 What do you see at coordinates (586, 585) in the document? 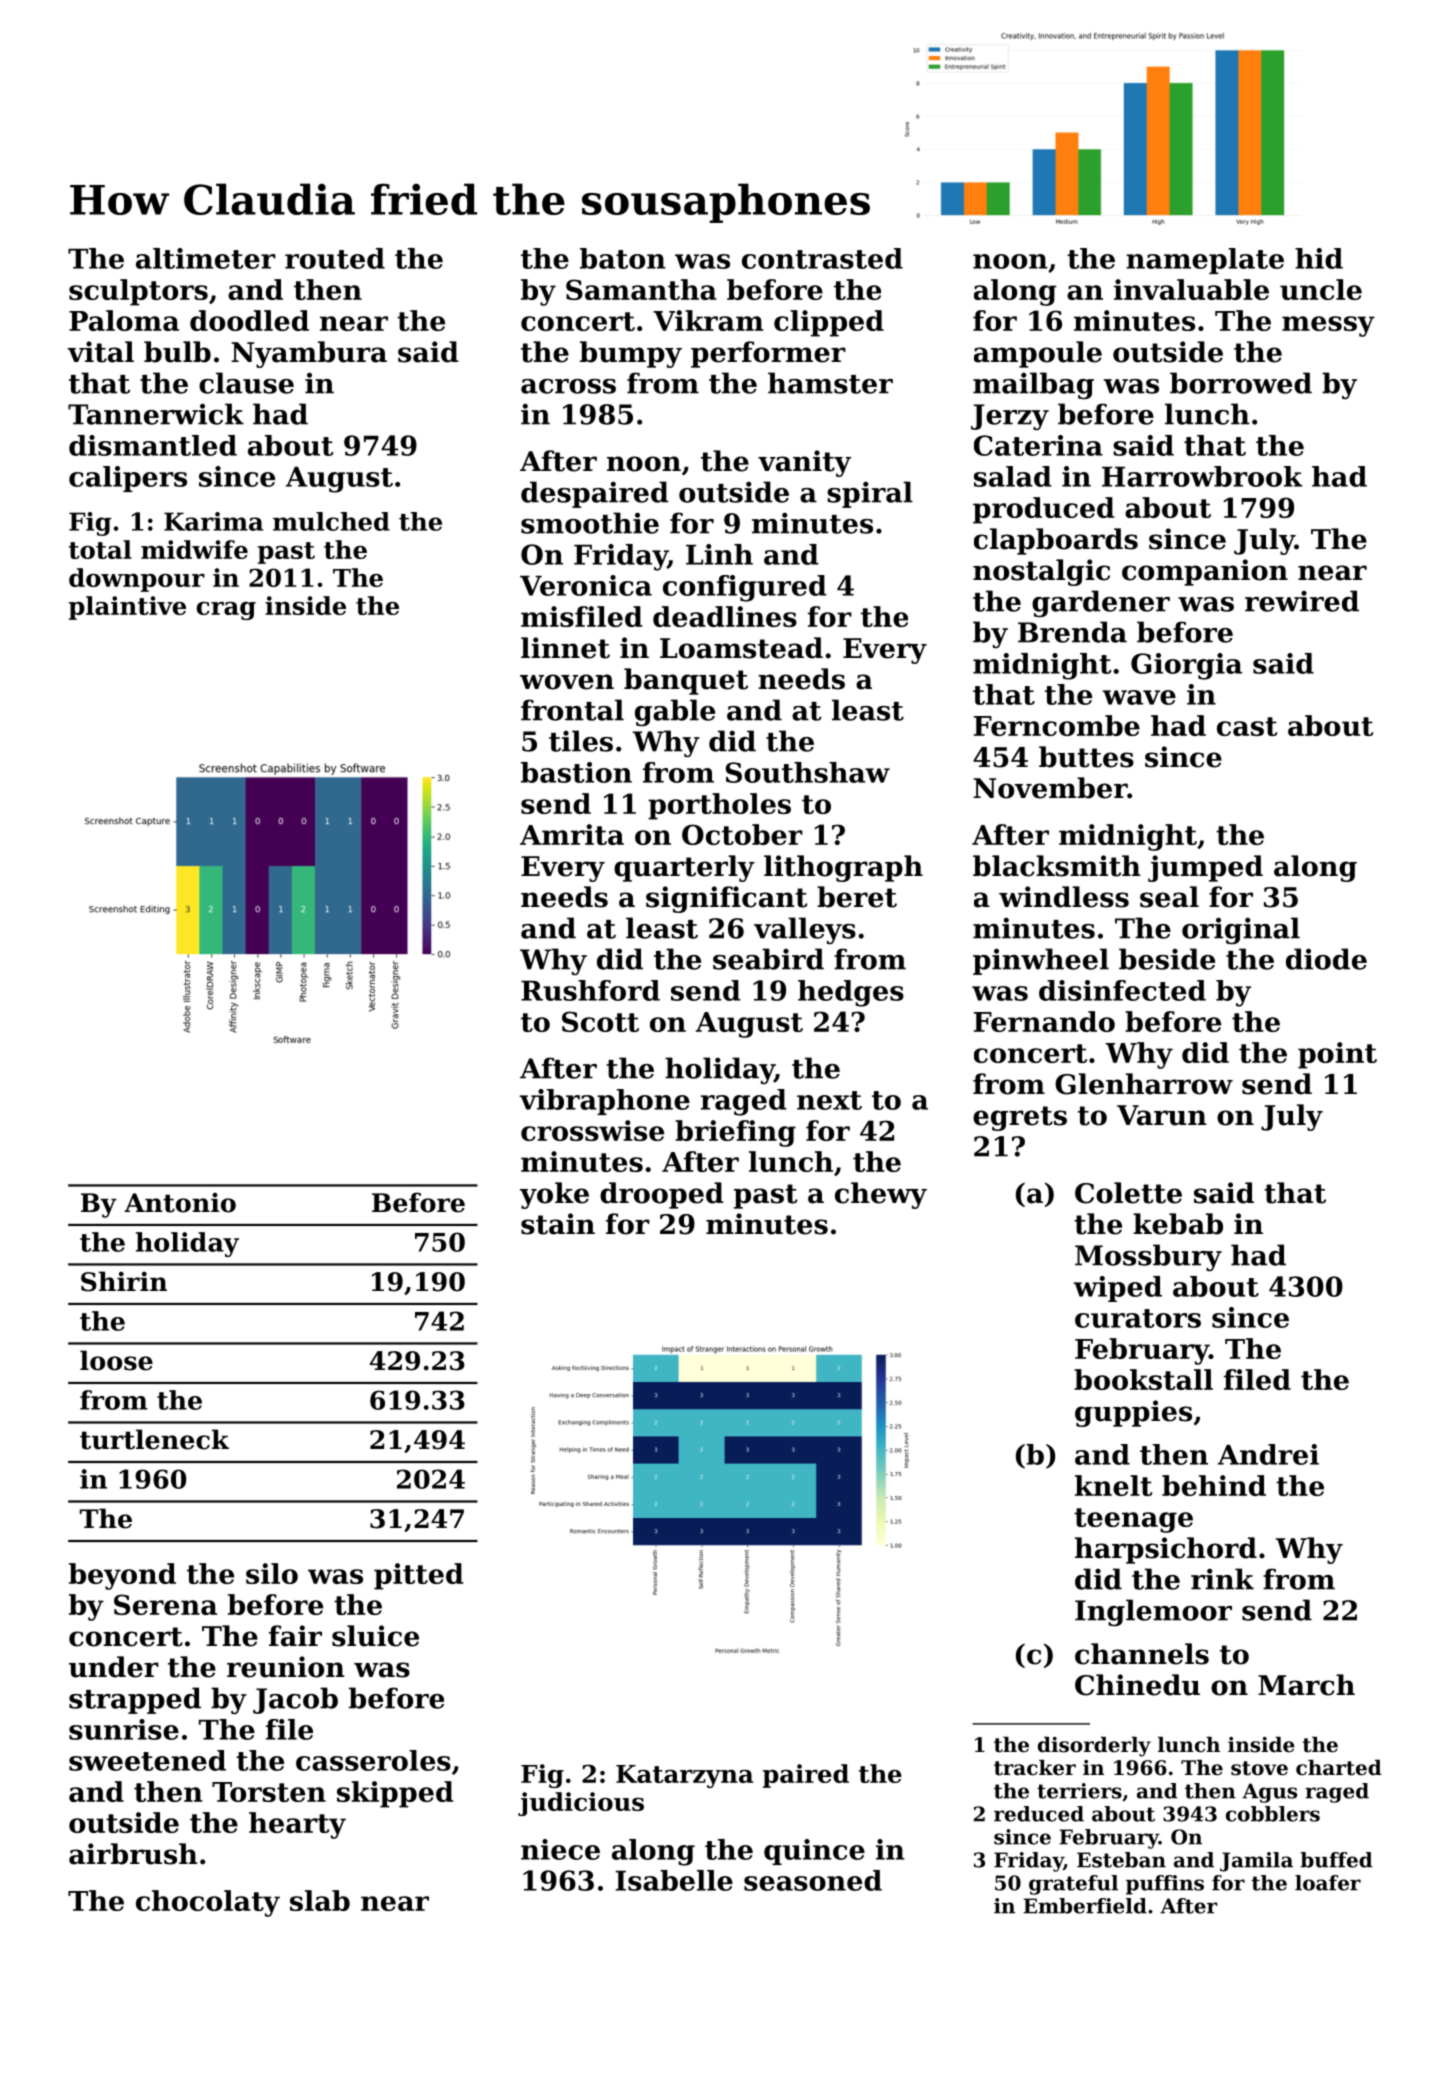
I see `Veronica` at bounding box center [586, 585].
